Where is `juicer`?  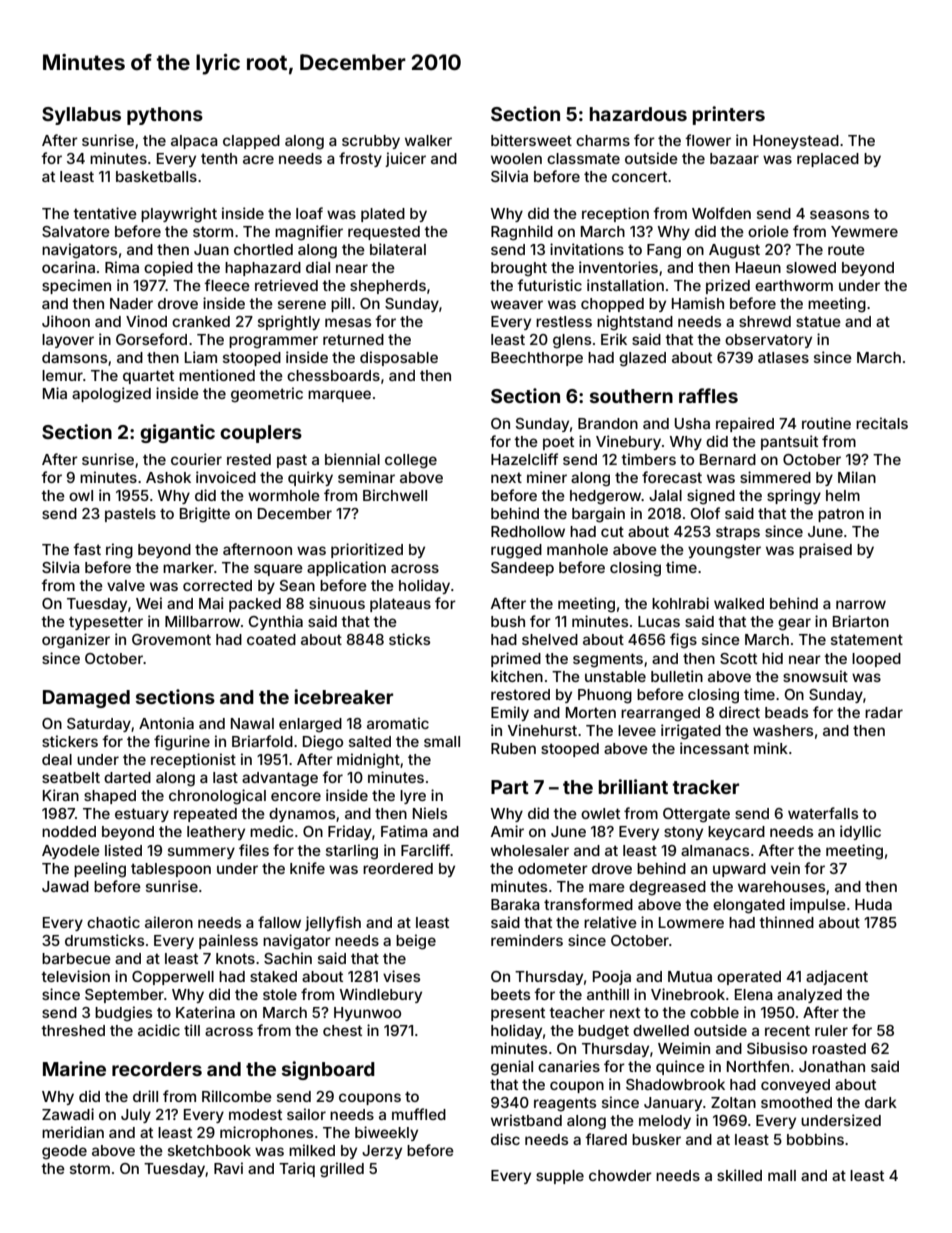 juicer is located at coordinates (405, 159).
